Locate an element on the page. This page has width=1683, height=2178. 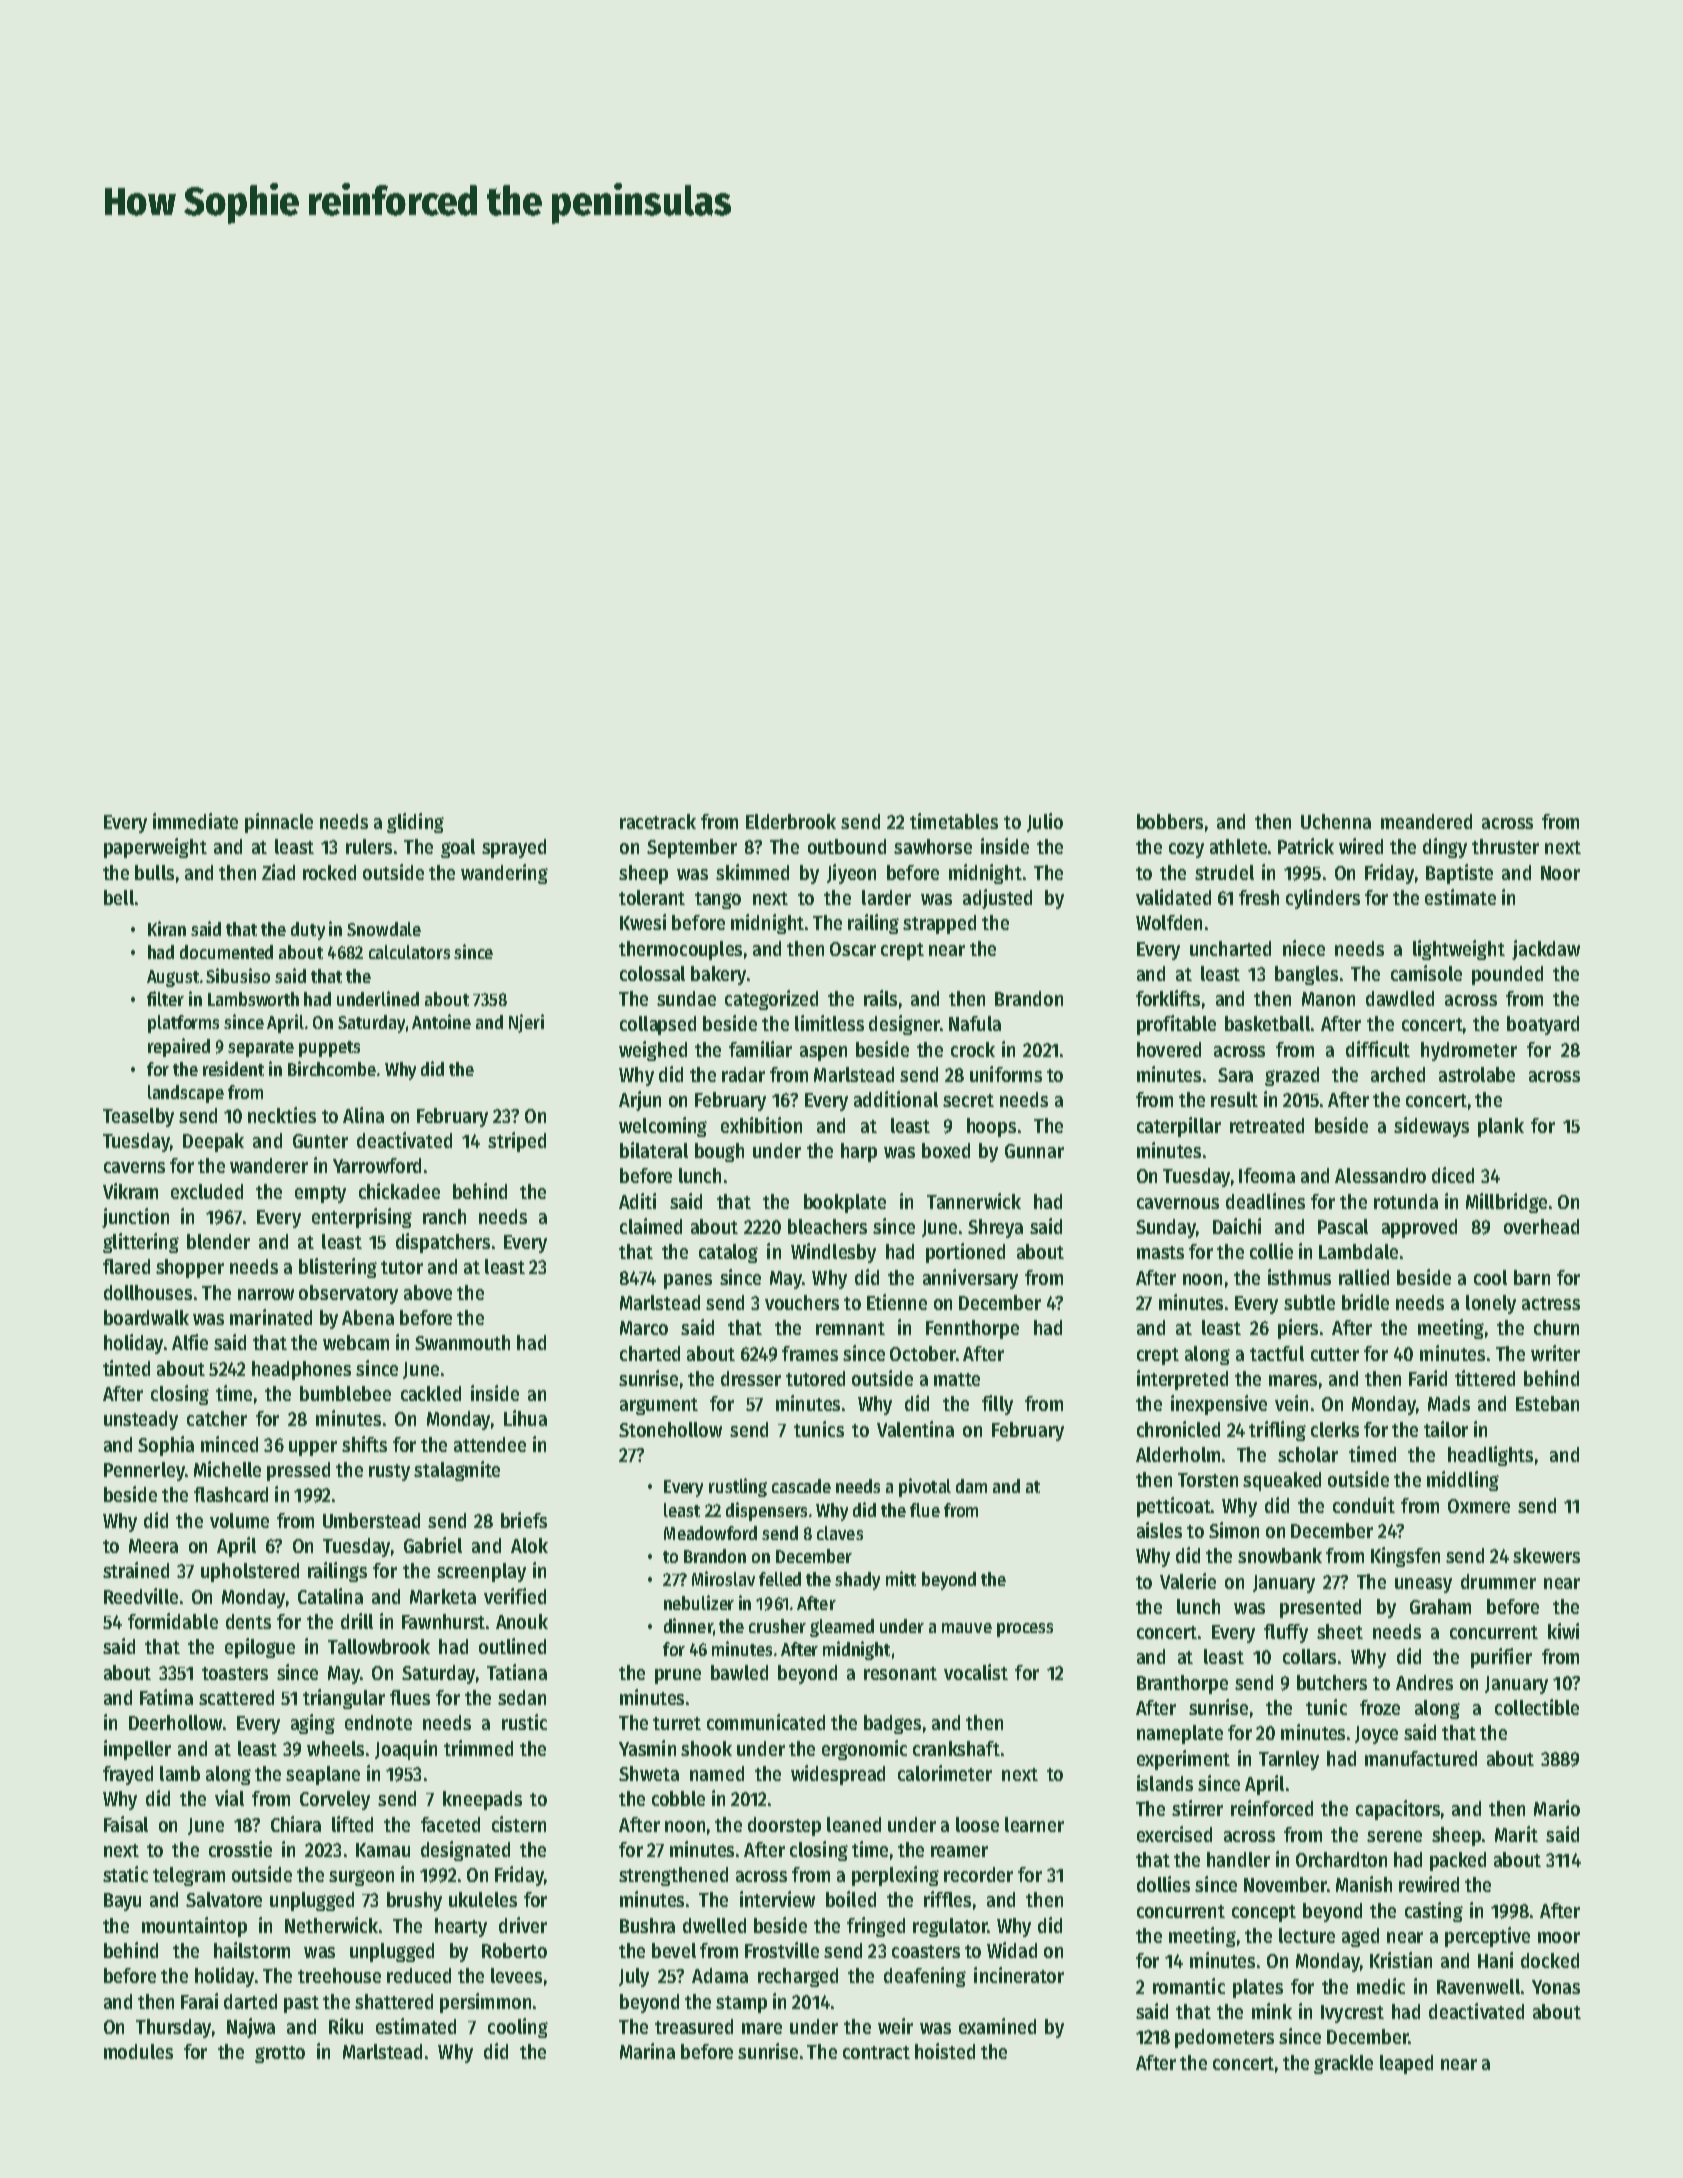
calculators is located at coordinates (409, 952).
